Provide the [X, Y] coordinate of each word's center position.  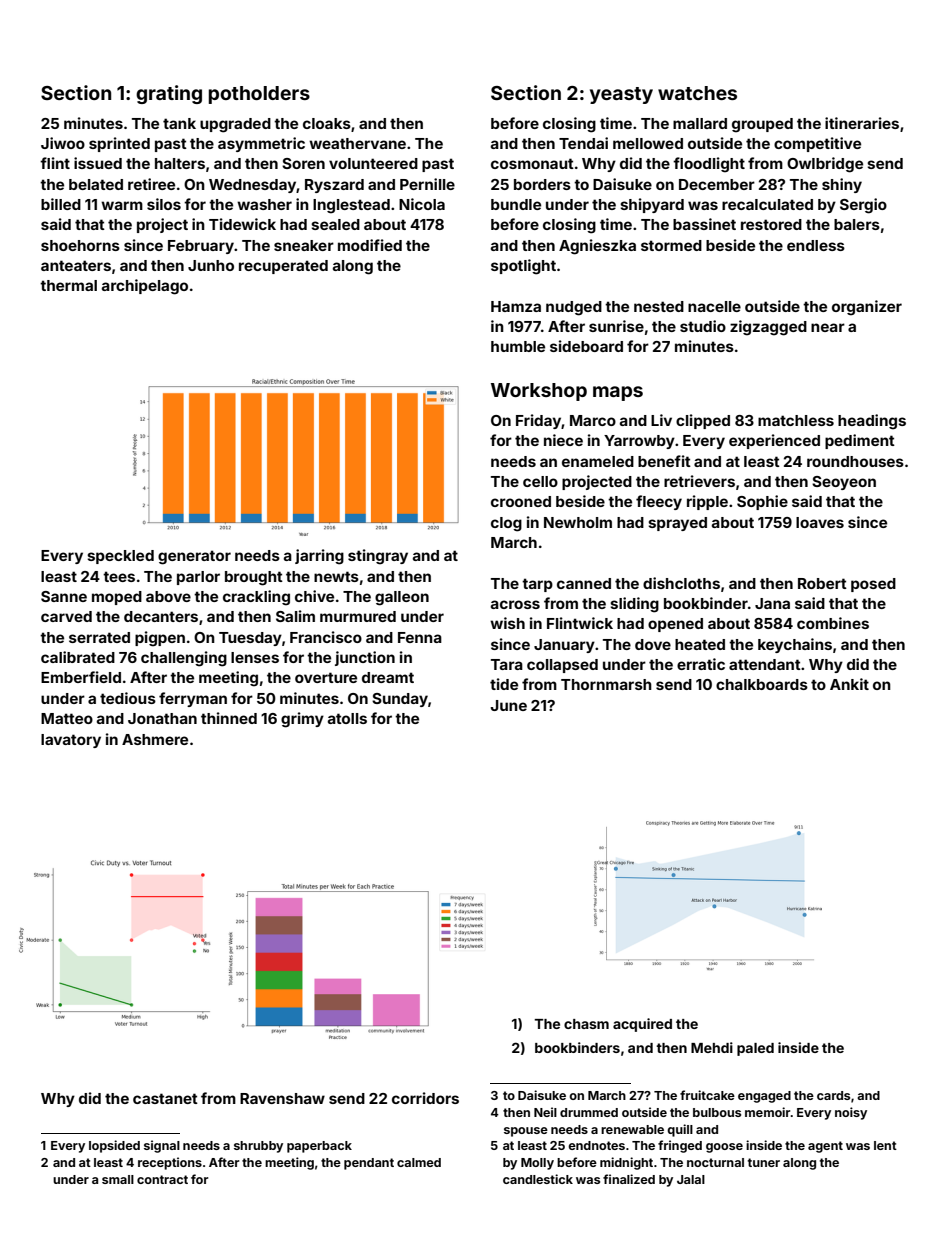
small [118, 1179]
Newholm [578, 522]
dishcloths [681, 583]
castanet [165, 1098]
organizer [867, 308]
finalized [629, 1179]
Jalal [691, 1179]
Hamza [516, 306]
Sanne [64, 596]
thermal [68, 285]
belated [96, 184]
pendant [369, 1164]
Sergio [863, 206]
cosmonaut [532, 163]
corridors [425, 1098]
